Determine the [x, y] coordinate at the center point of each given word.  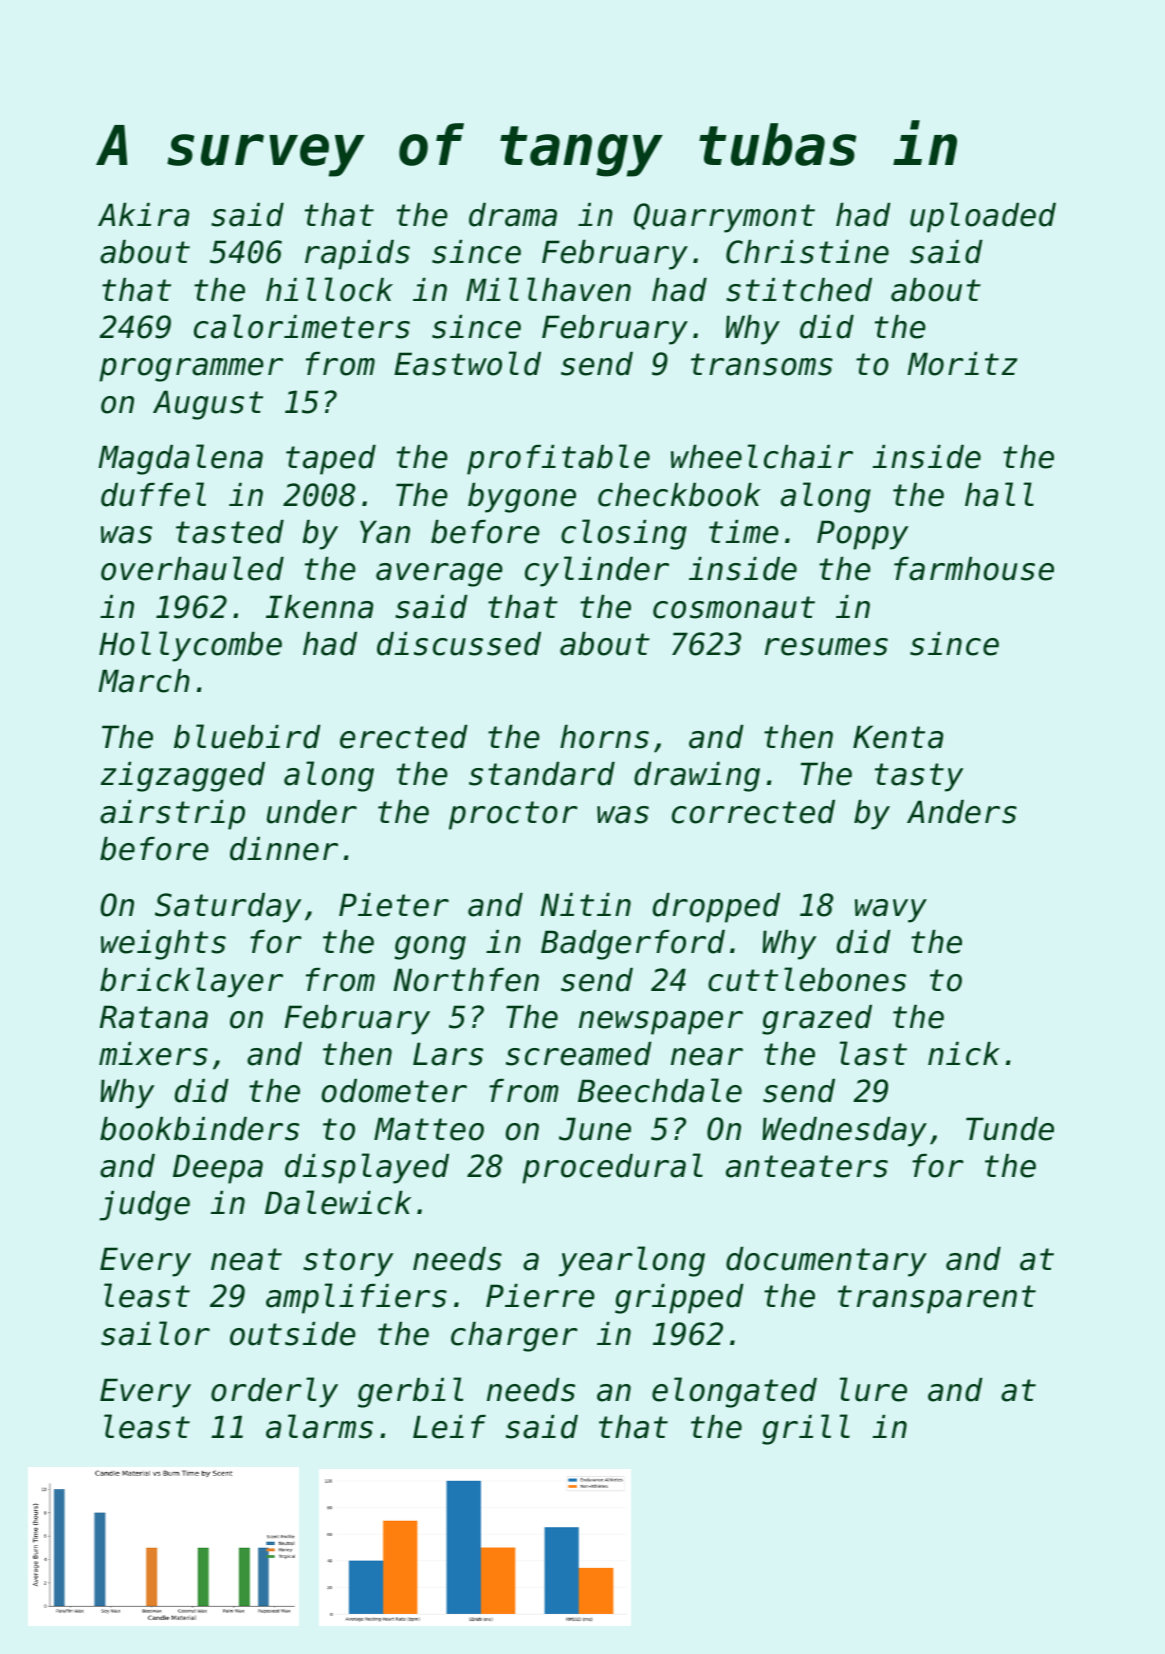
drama [513, 215]
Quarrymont [724, 218]
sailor [155, 1333]
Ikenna [319, 607]
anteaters [807, 1166]
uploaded [983, 217]
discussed [459, 644]
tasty [919, 777]
